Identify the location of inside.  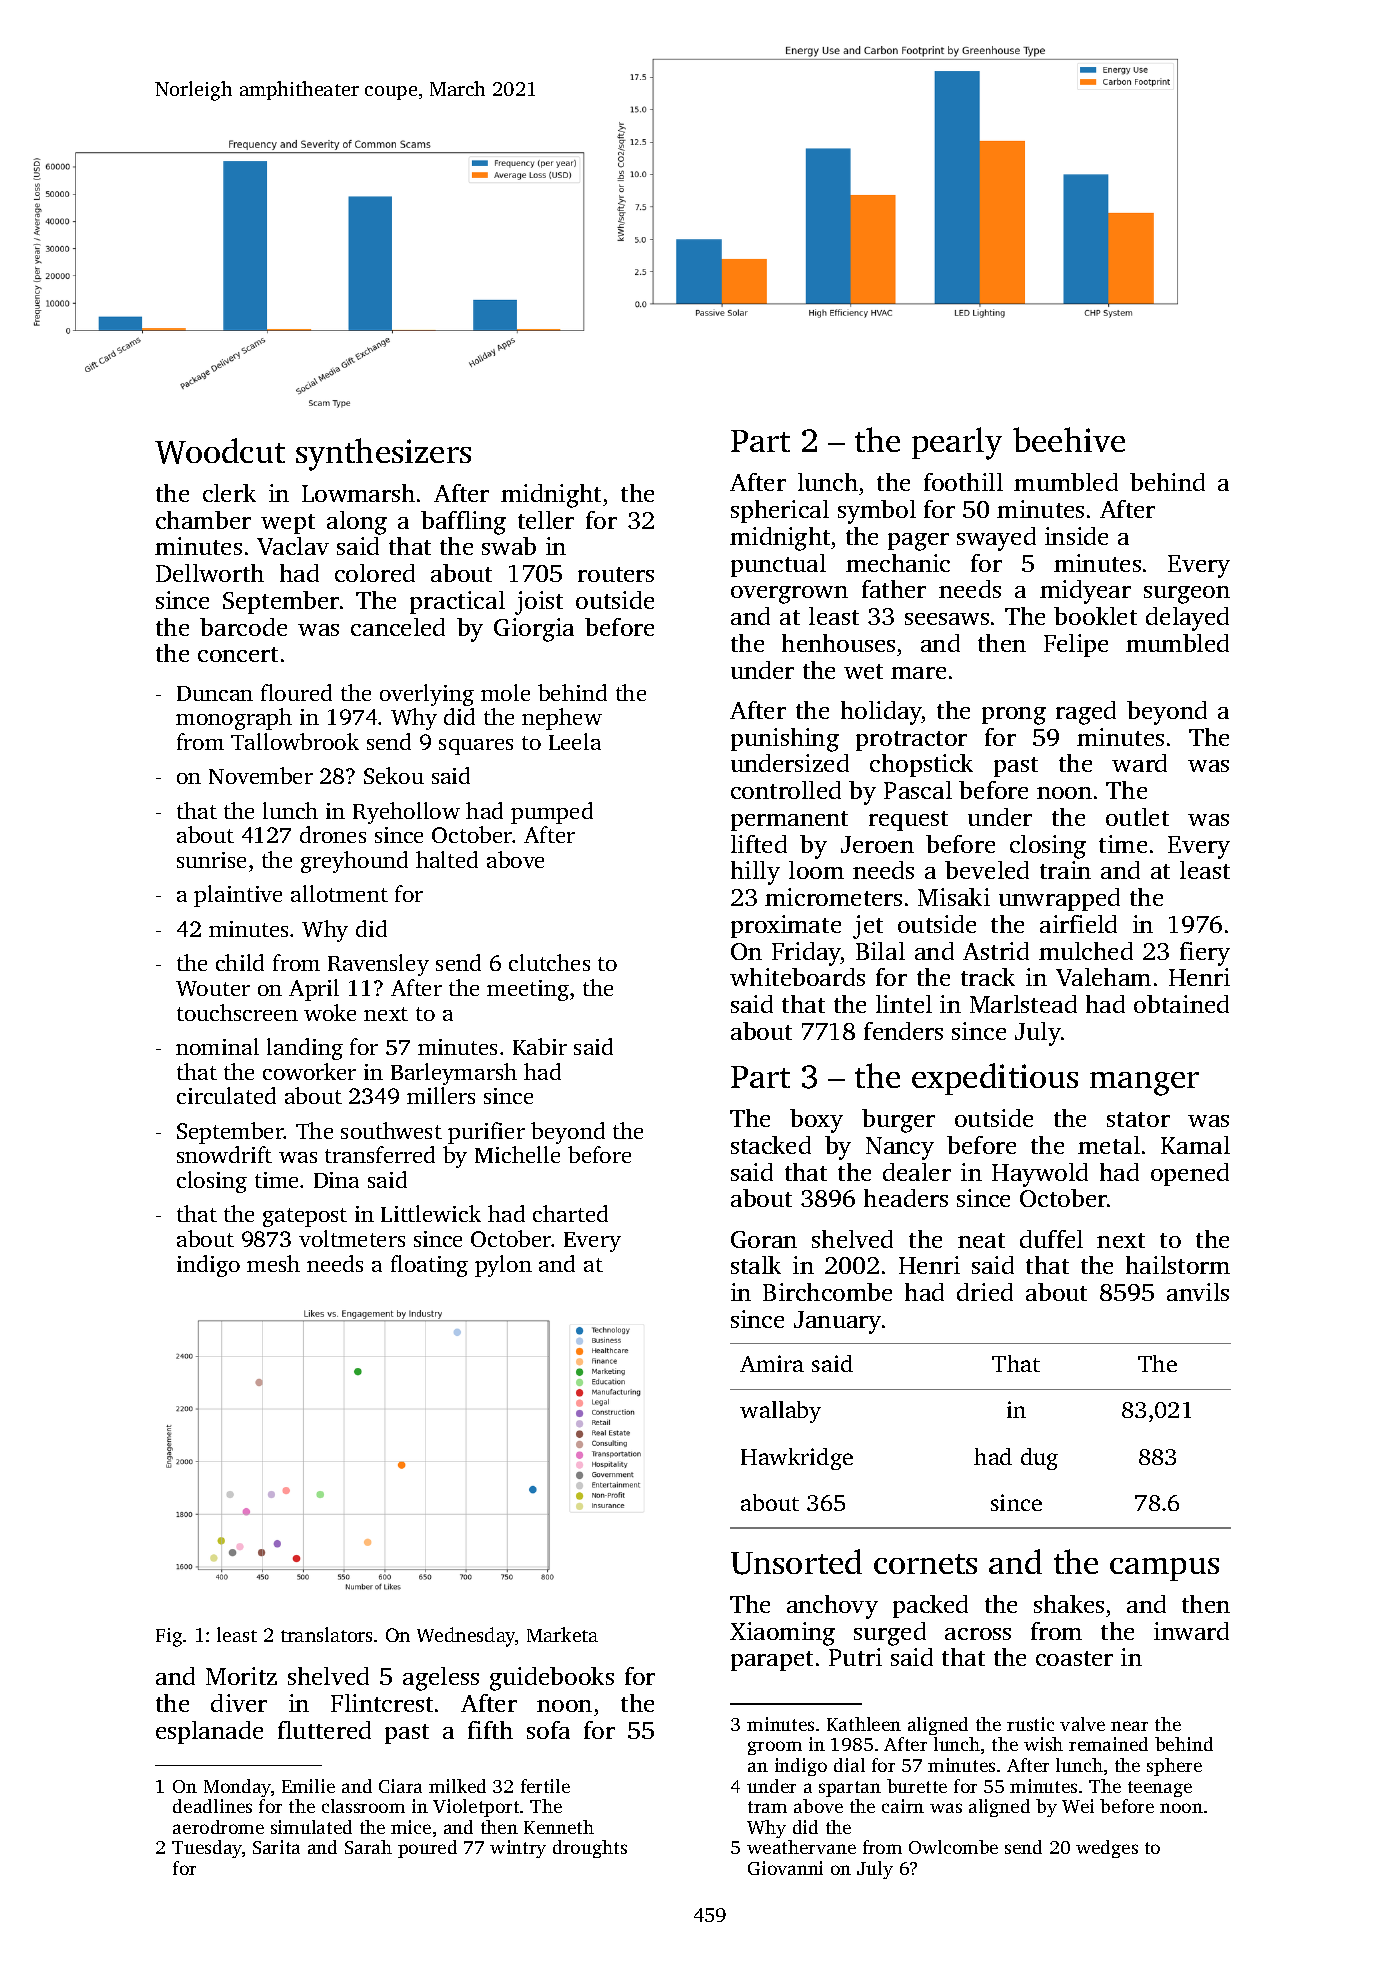
(1076, 536).
